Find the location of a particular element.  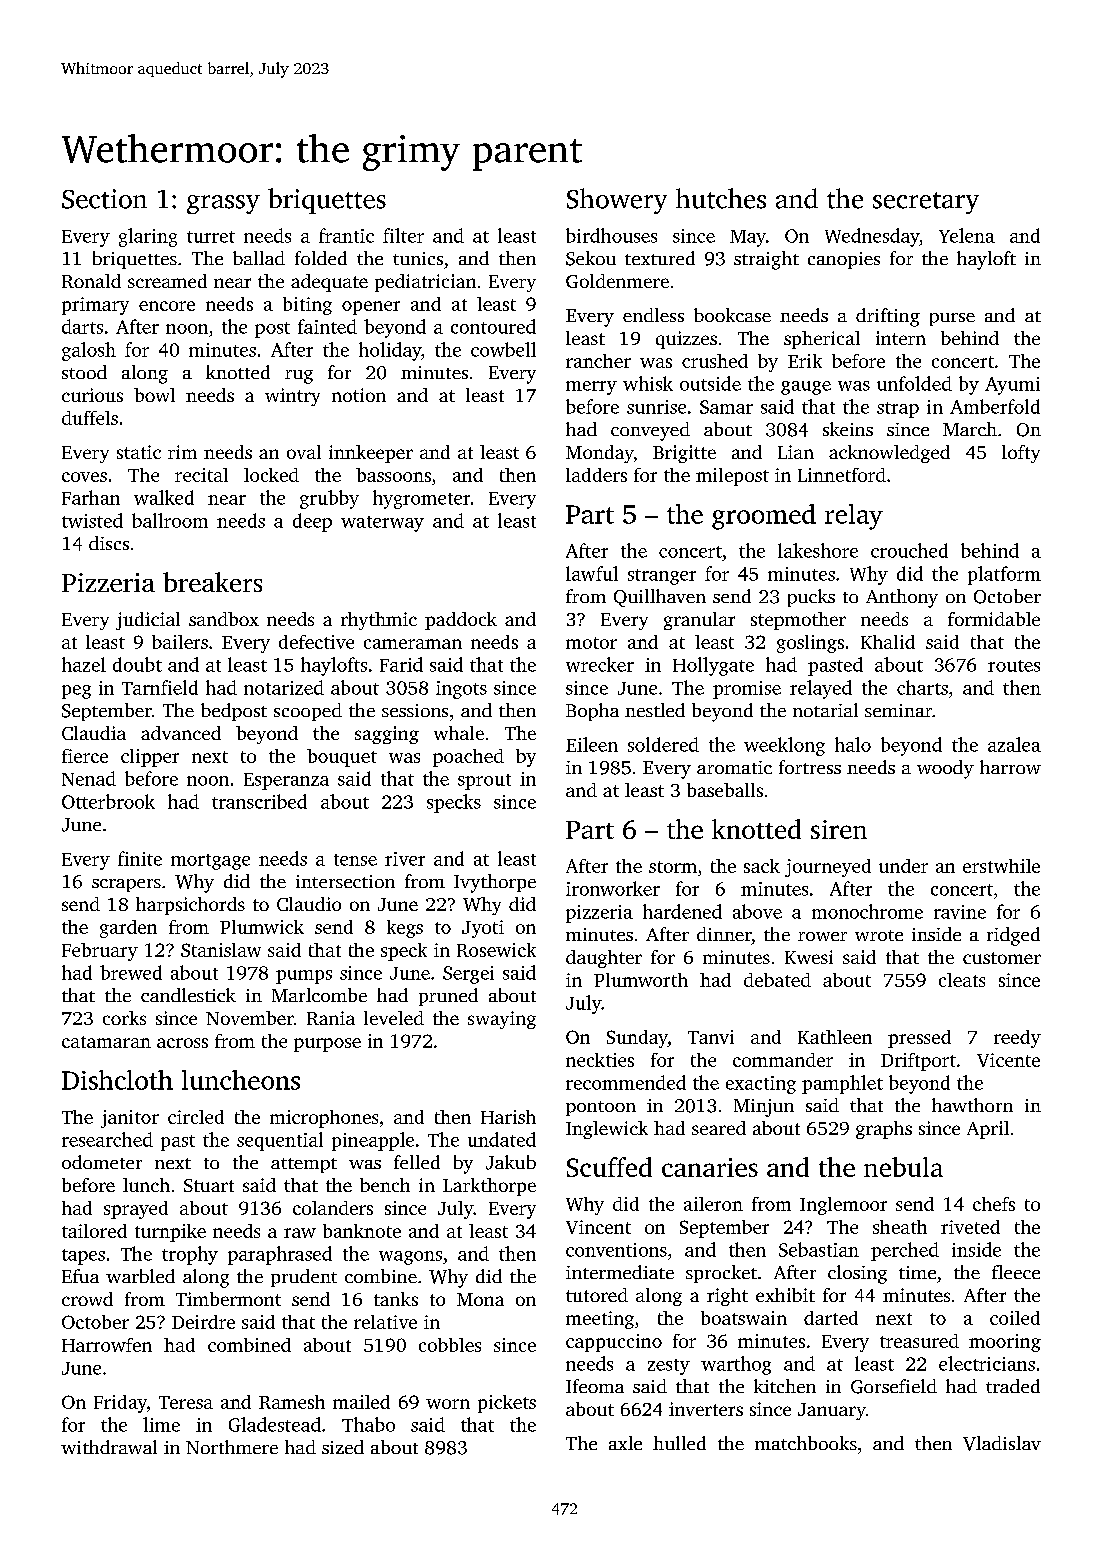

merry is located at coordinates (591, 388).
